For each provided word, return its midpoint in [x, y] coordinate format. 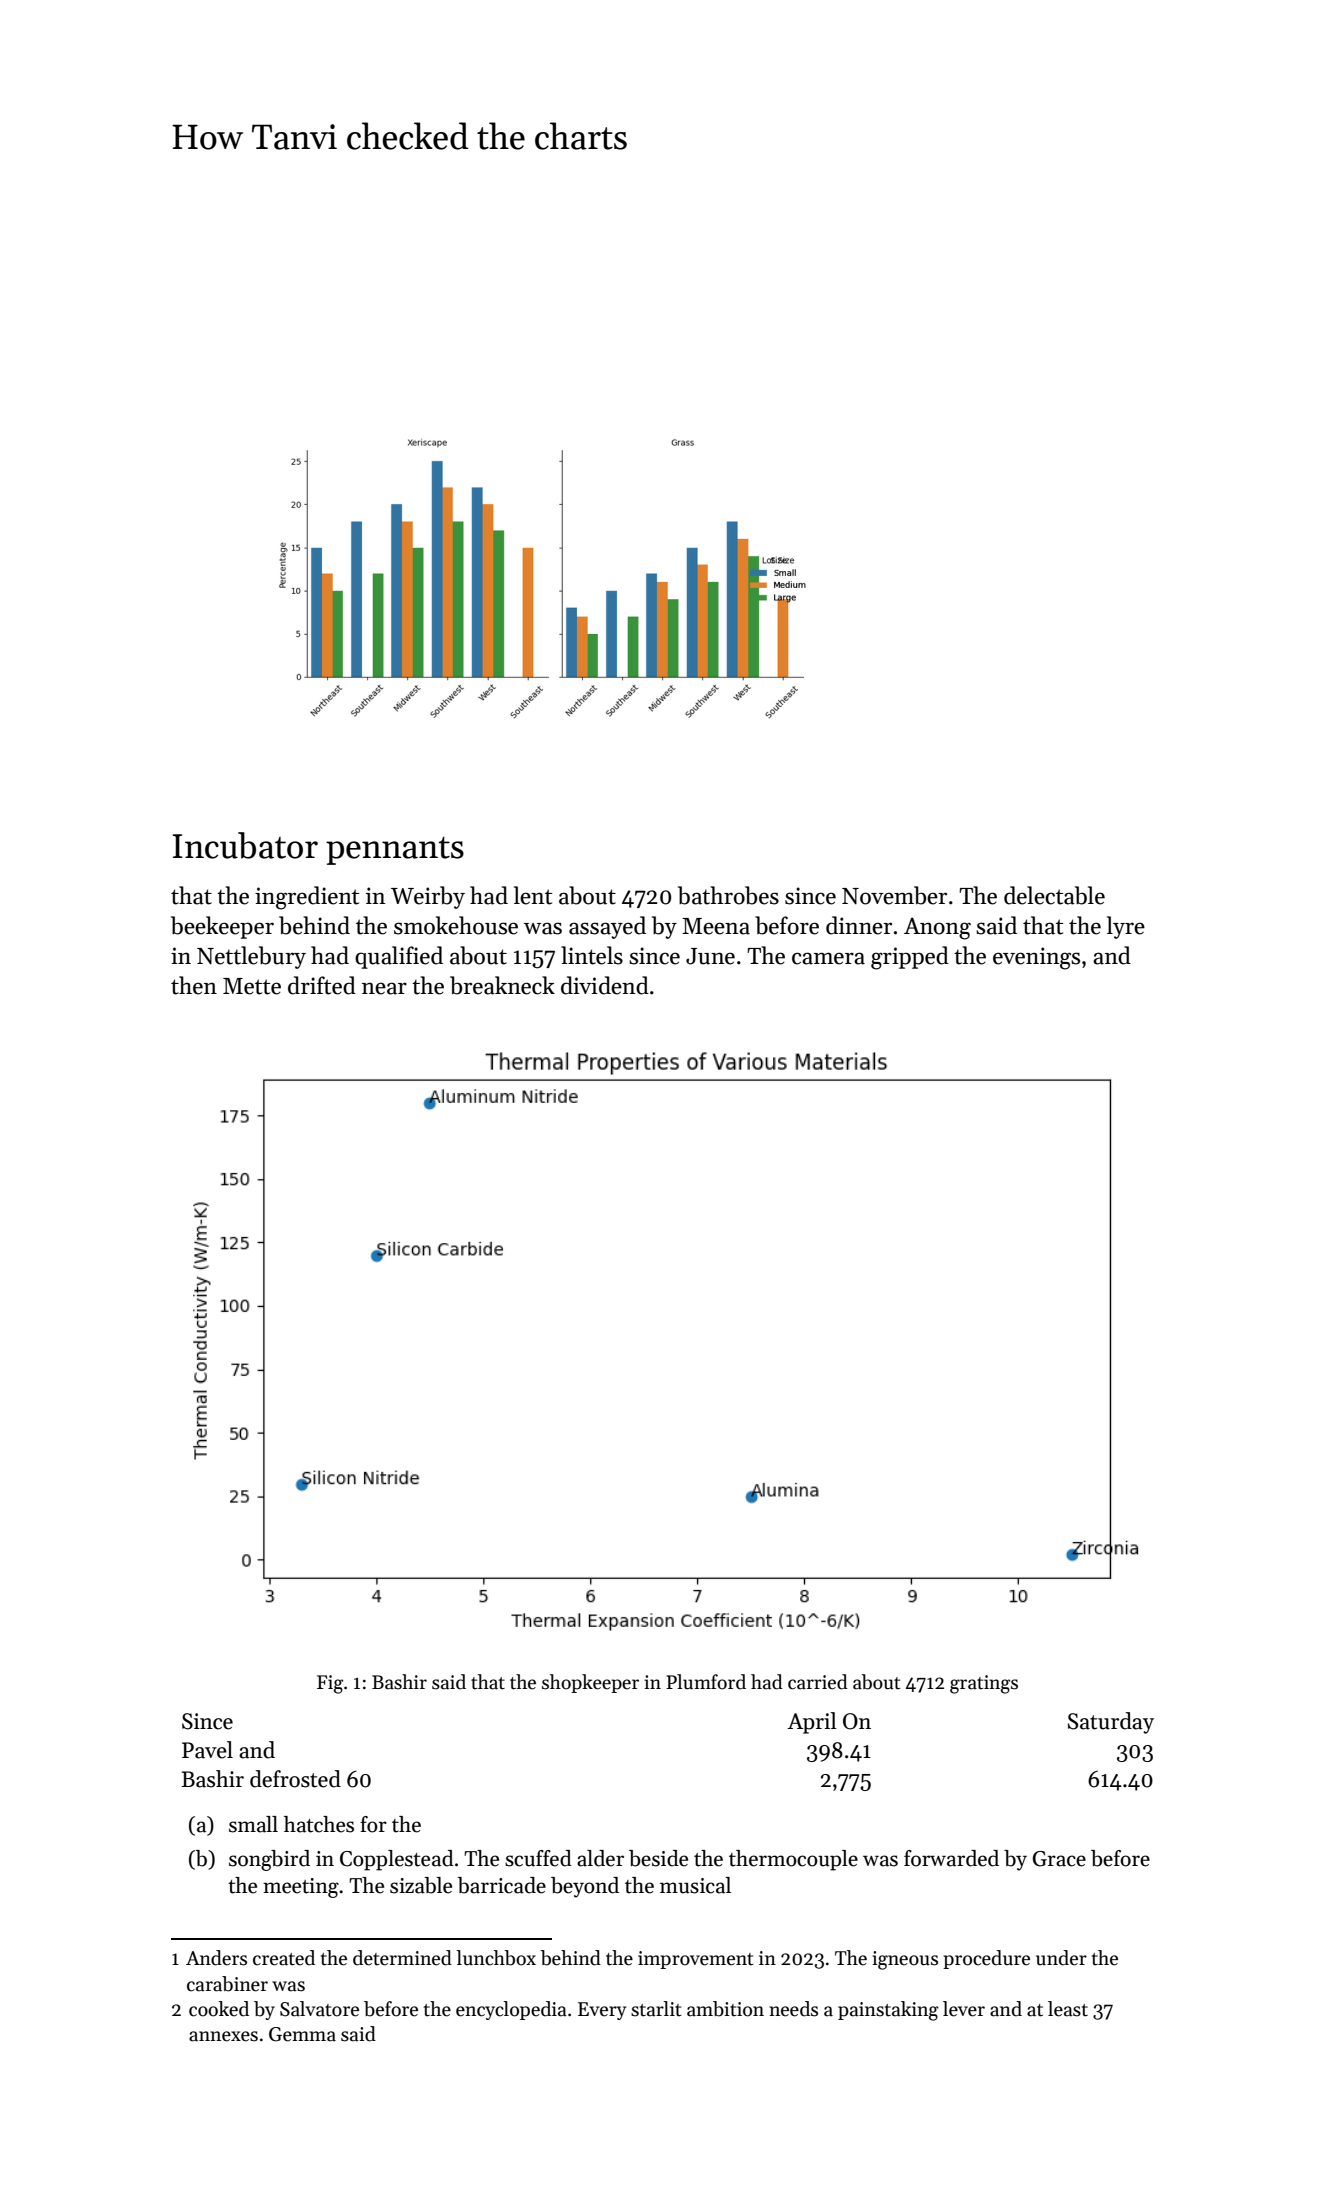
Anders [216, 1958]
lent [533, 895]
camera [828, 958]
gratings [984, 1684]
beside [658, 1858]
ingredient [307, 898]
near [384, 988]
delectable [1054, 895]
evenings [1036, 958]
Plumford [706, 1682]
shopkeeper [590, 1683]
